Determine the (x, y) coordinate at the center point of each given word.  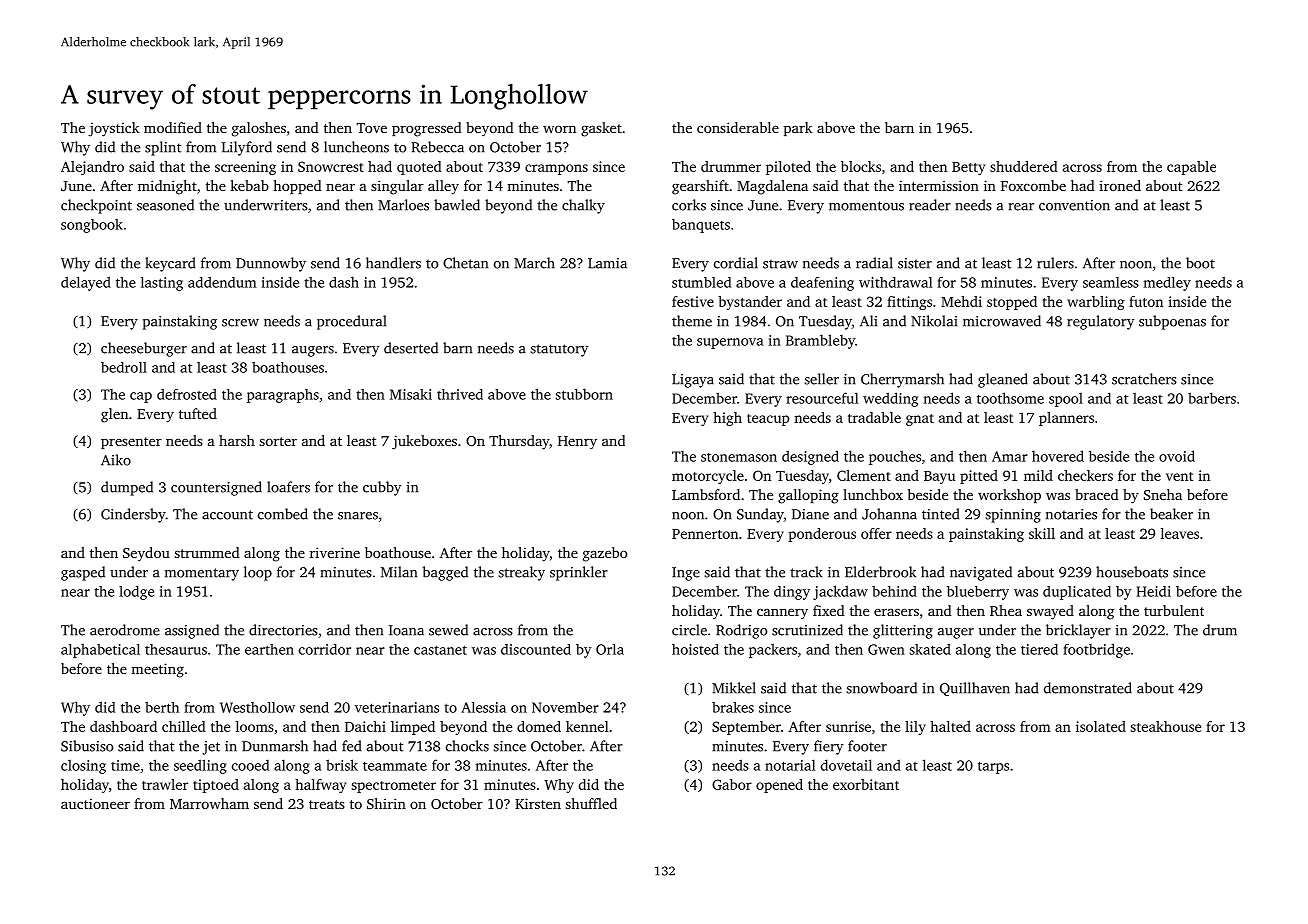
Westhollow (257, 707)
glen (114, 415)
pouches (895, 457)
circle (689, 630)
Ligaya (693, 381)
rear (1021, 207)
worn (559, 129)
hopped (297, 187)
